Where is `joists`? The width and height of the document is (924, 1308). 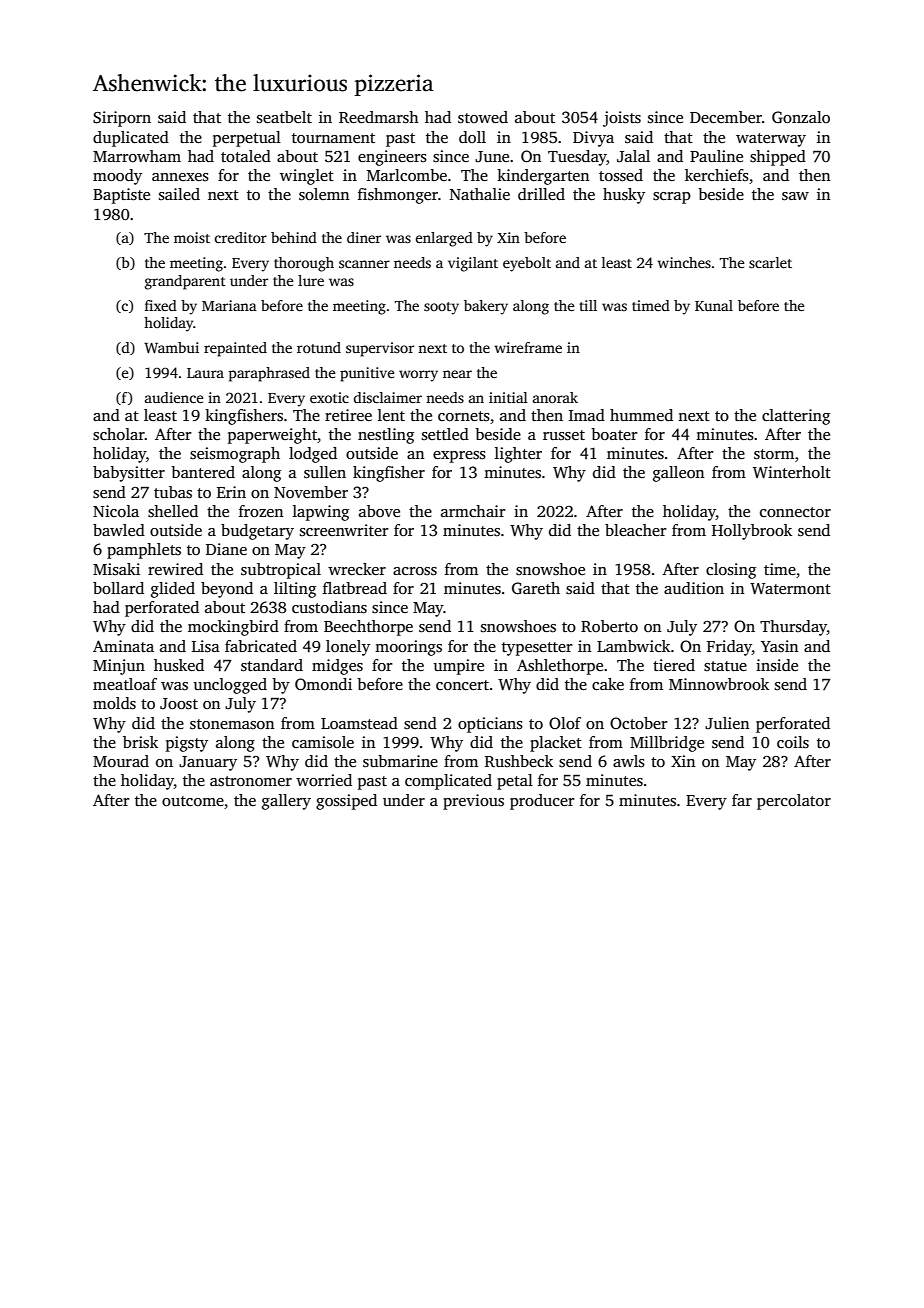
joists is located at coordinates (622, 119).
